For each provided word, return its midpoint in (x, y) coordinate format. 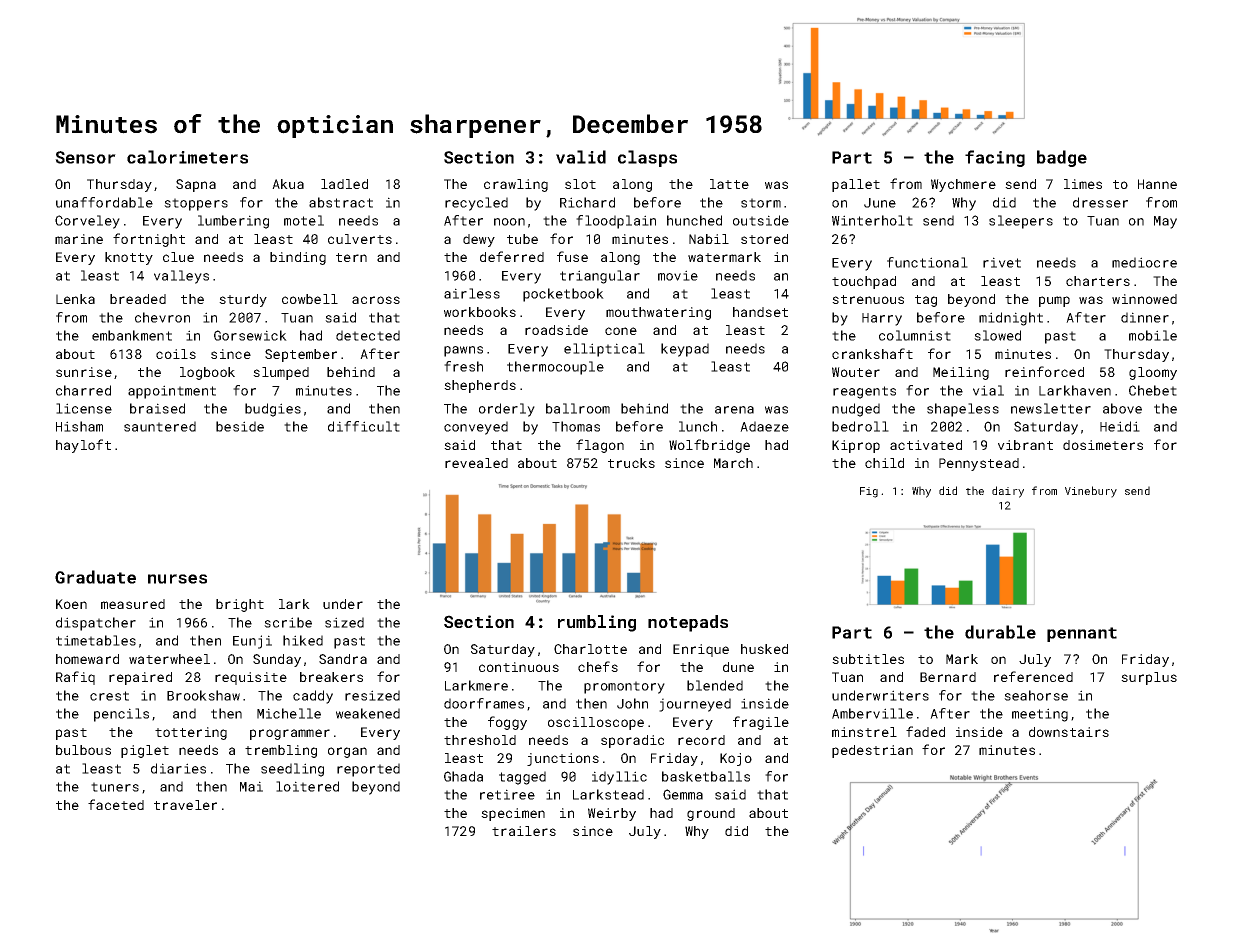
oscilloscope (596, 723)
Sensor (85, 157)
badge (1062, 158)
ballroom (578, 408)
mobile (1153, 335)
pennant (1082, 634)
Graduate (95, 577)
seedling (292, 770)
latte (729, 184)
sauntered (160, 426)
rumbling (597, 623)
